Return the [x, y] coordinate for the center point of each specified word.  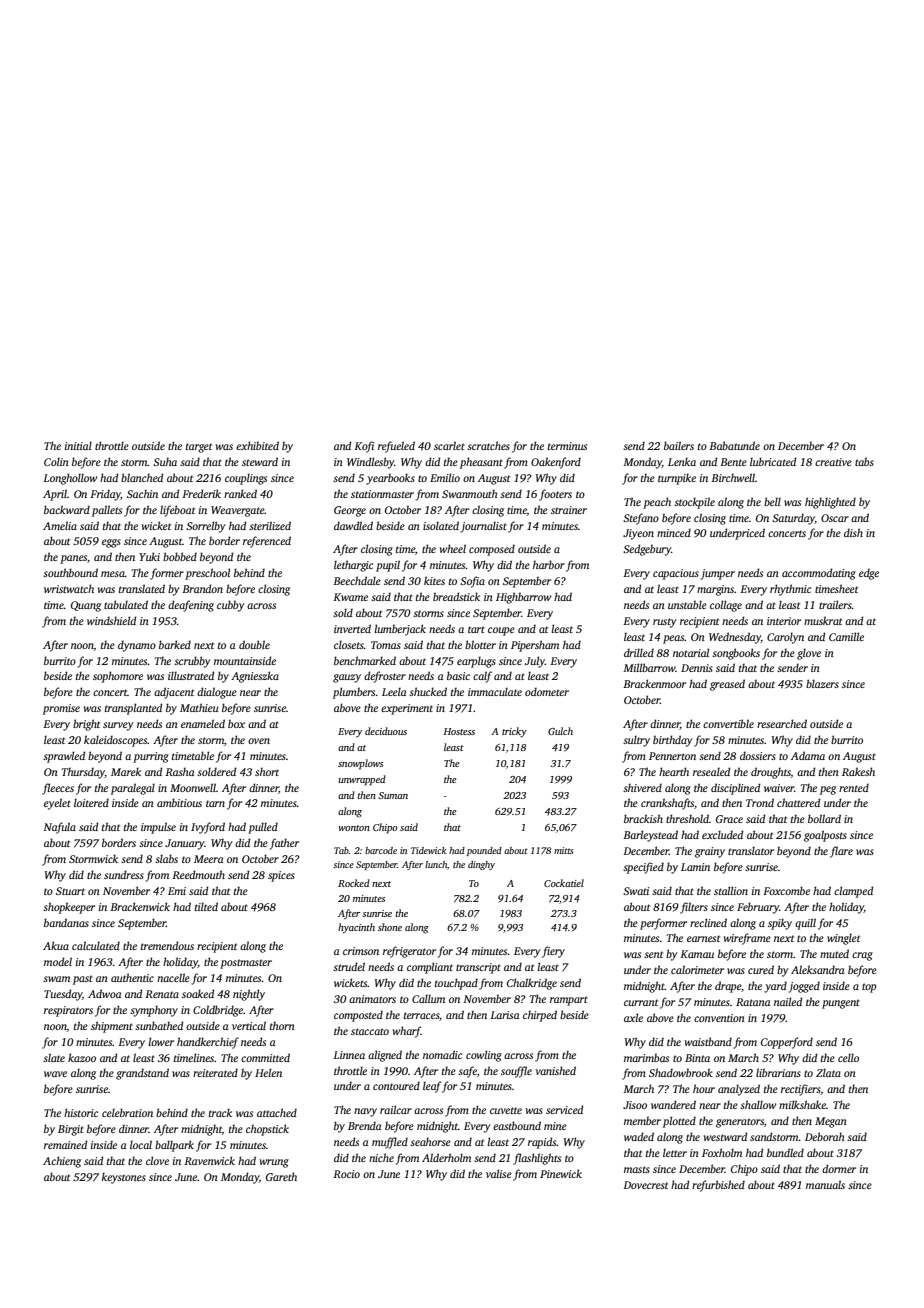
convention [719, 1018]
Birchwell [733, 477]
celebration [127, 1112]
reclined [708, 922]
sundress [124, 874]
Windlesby [370, 463]
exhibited [257, 445]
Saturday [793, 519]
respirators [68, 1011]
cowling [484, 1056]
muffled [390, 1143]
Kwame [350, 597]
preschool [207, 574]
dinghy [481, 865]
